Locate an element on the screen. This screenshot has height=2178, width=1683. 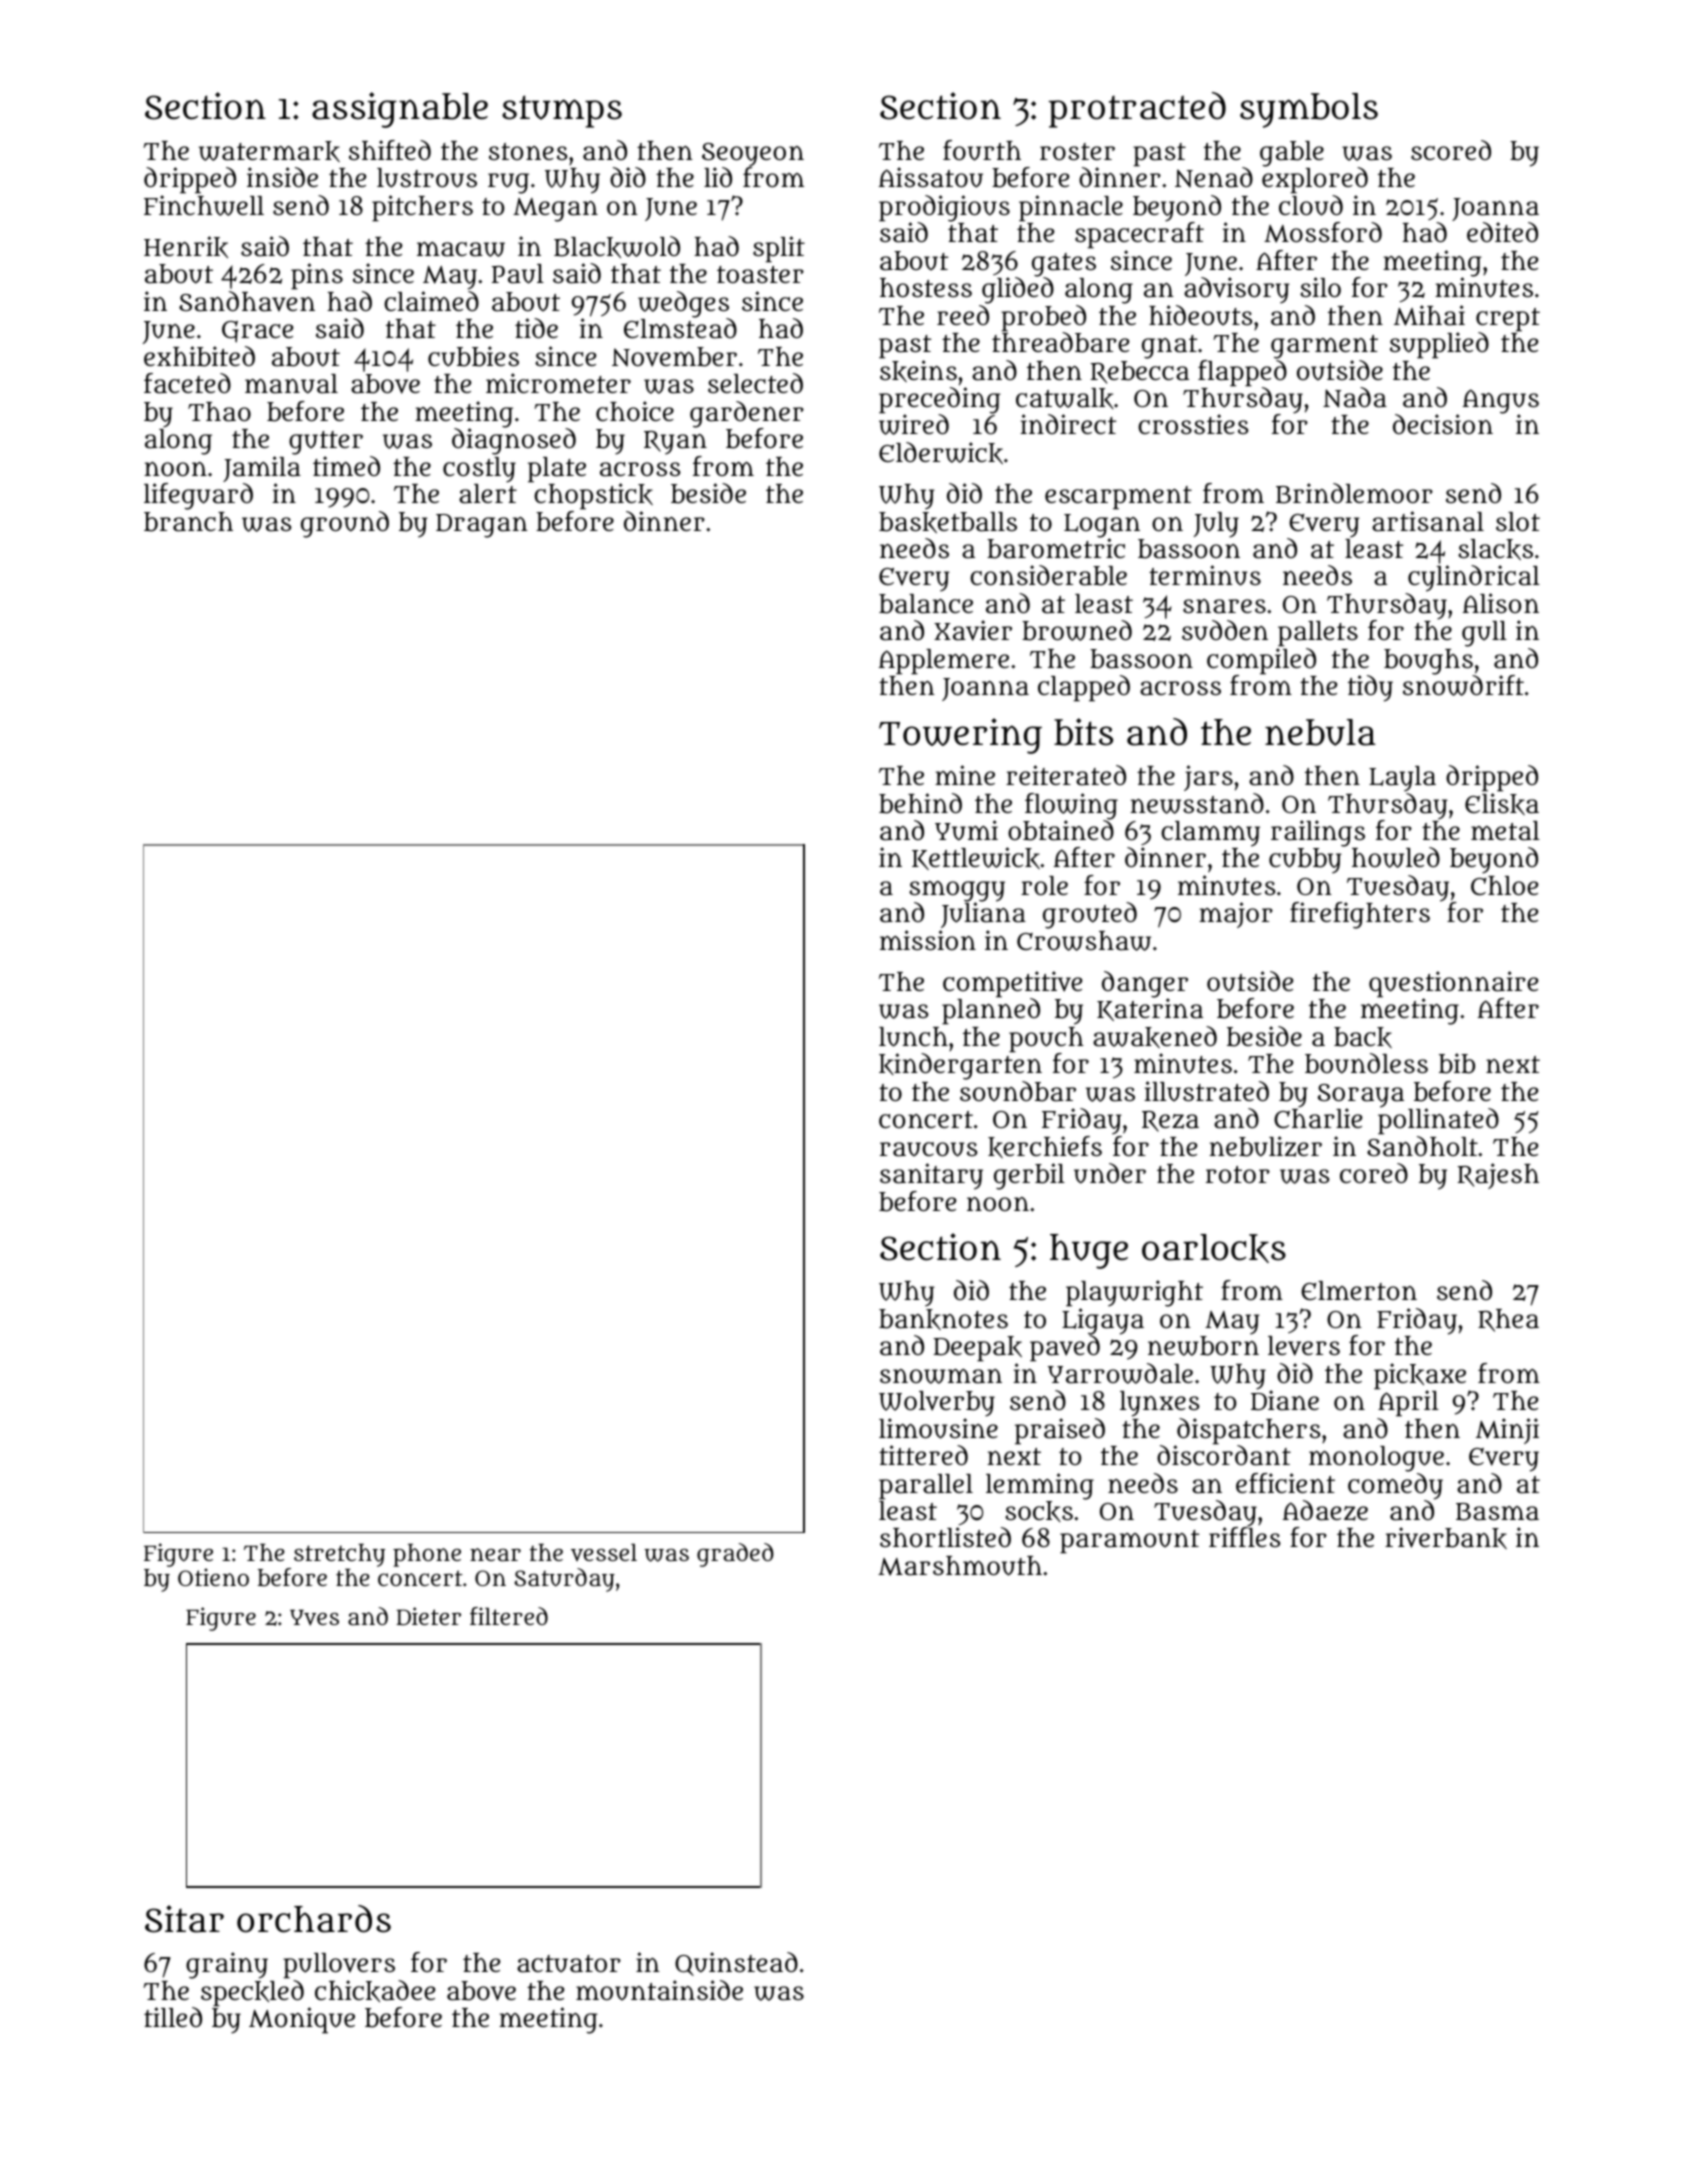
lunch is located at coordinates (913, 1037).
